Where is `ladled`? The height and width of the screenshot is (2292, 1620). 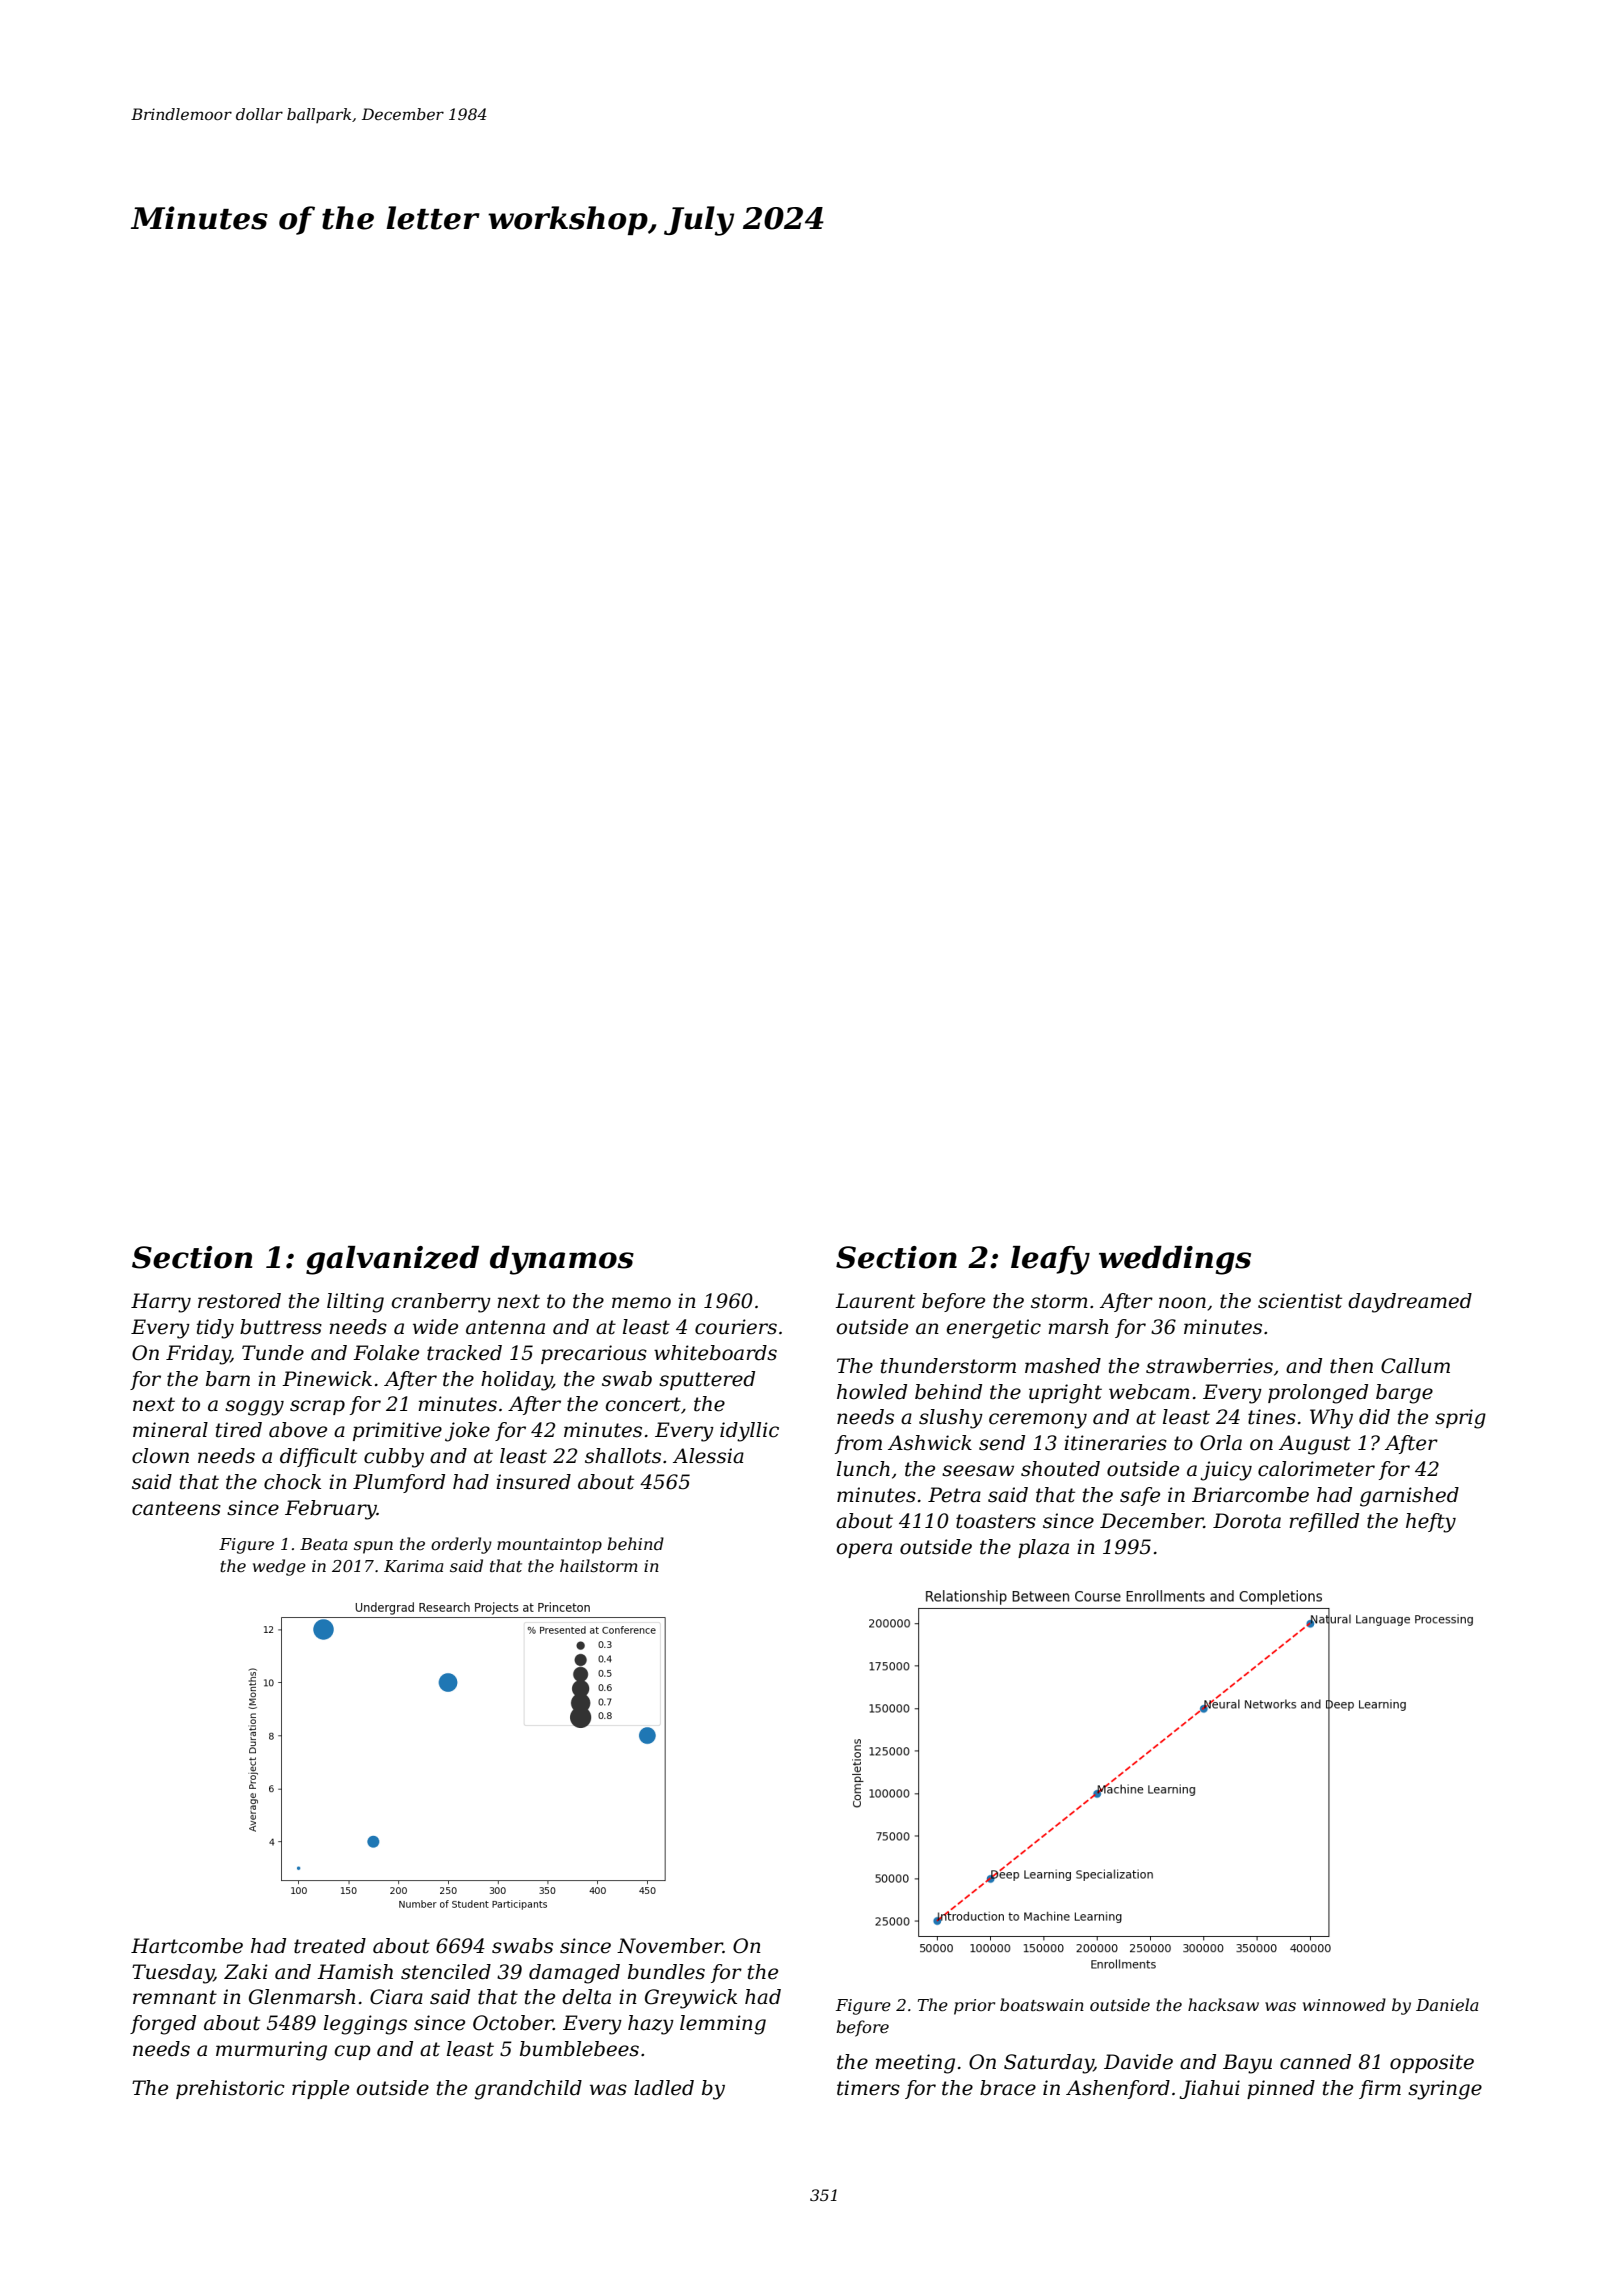
ladled is located at coordinates (664, 2088).
